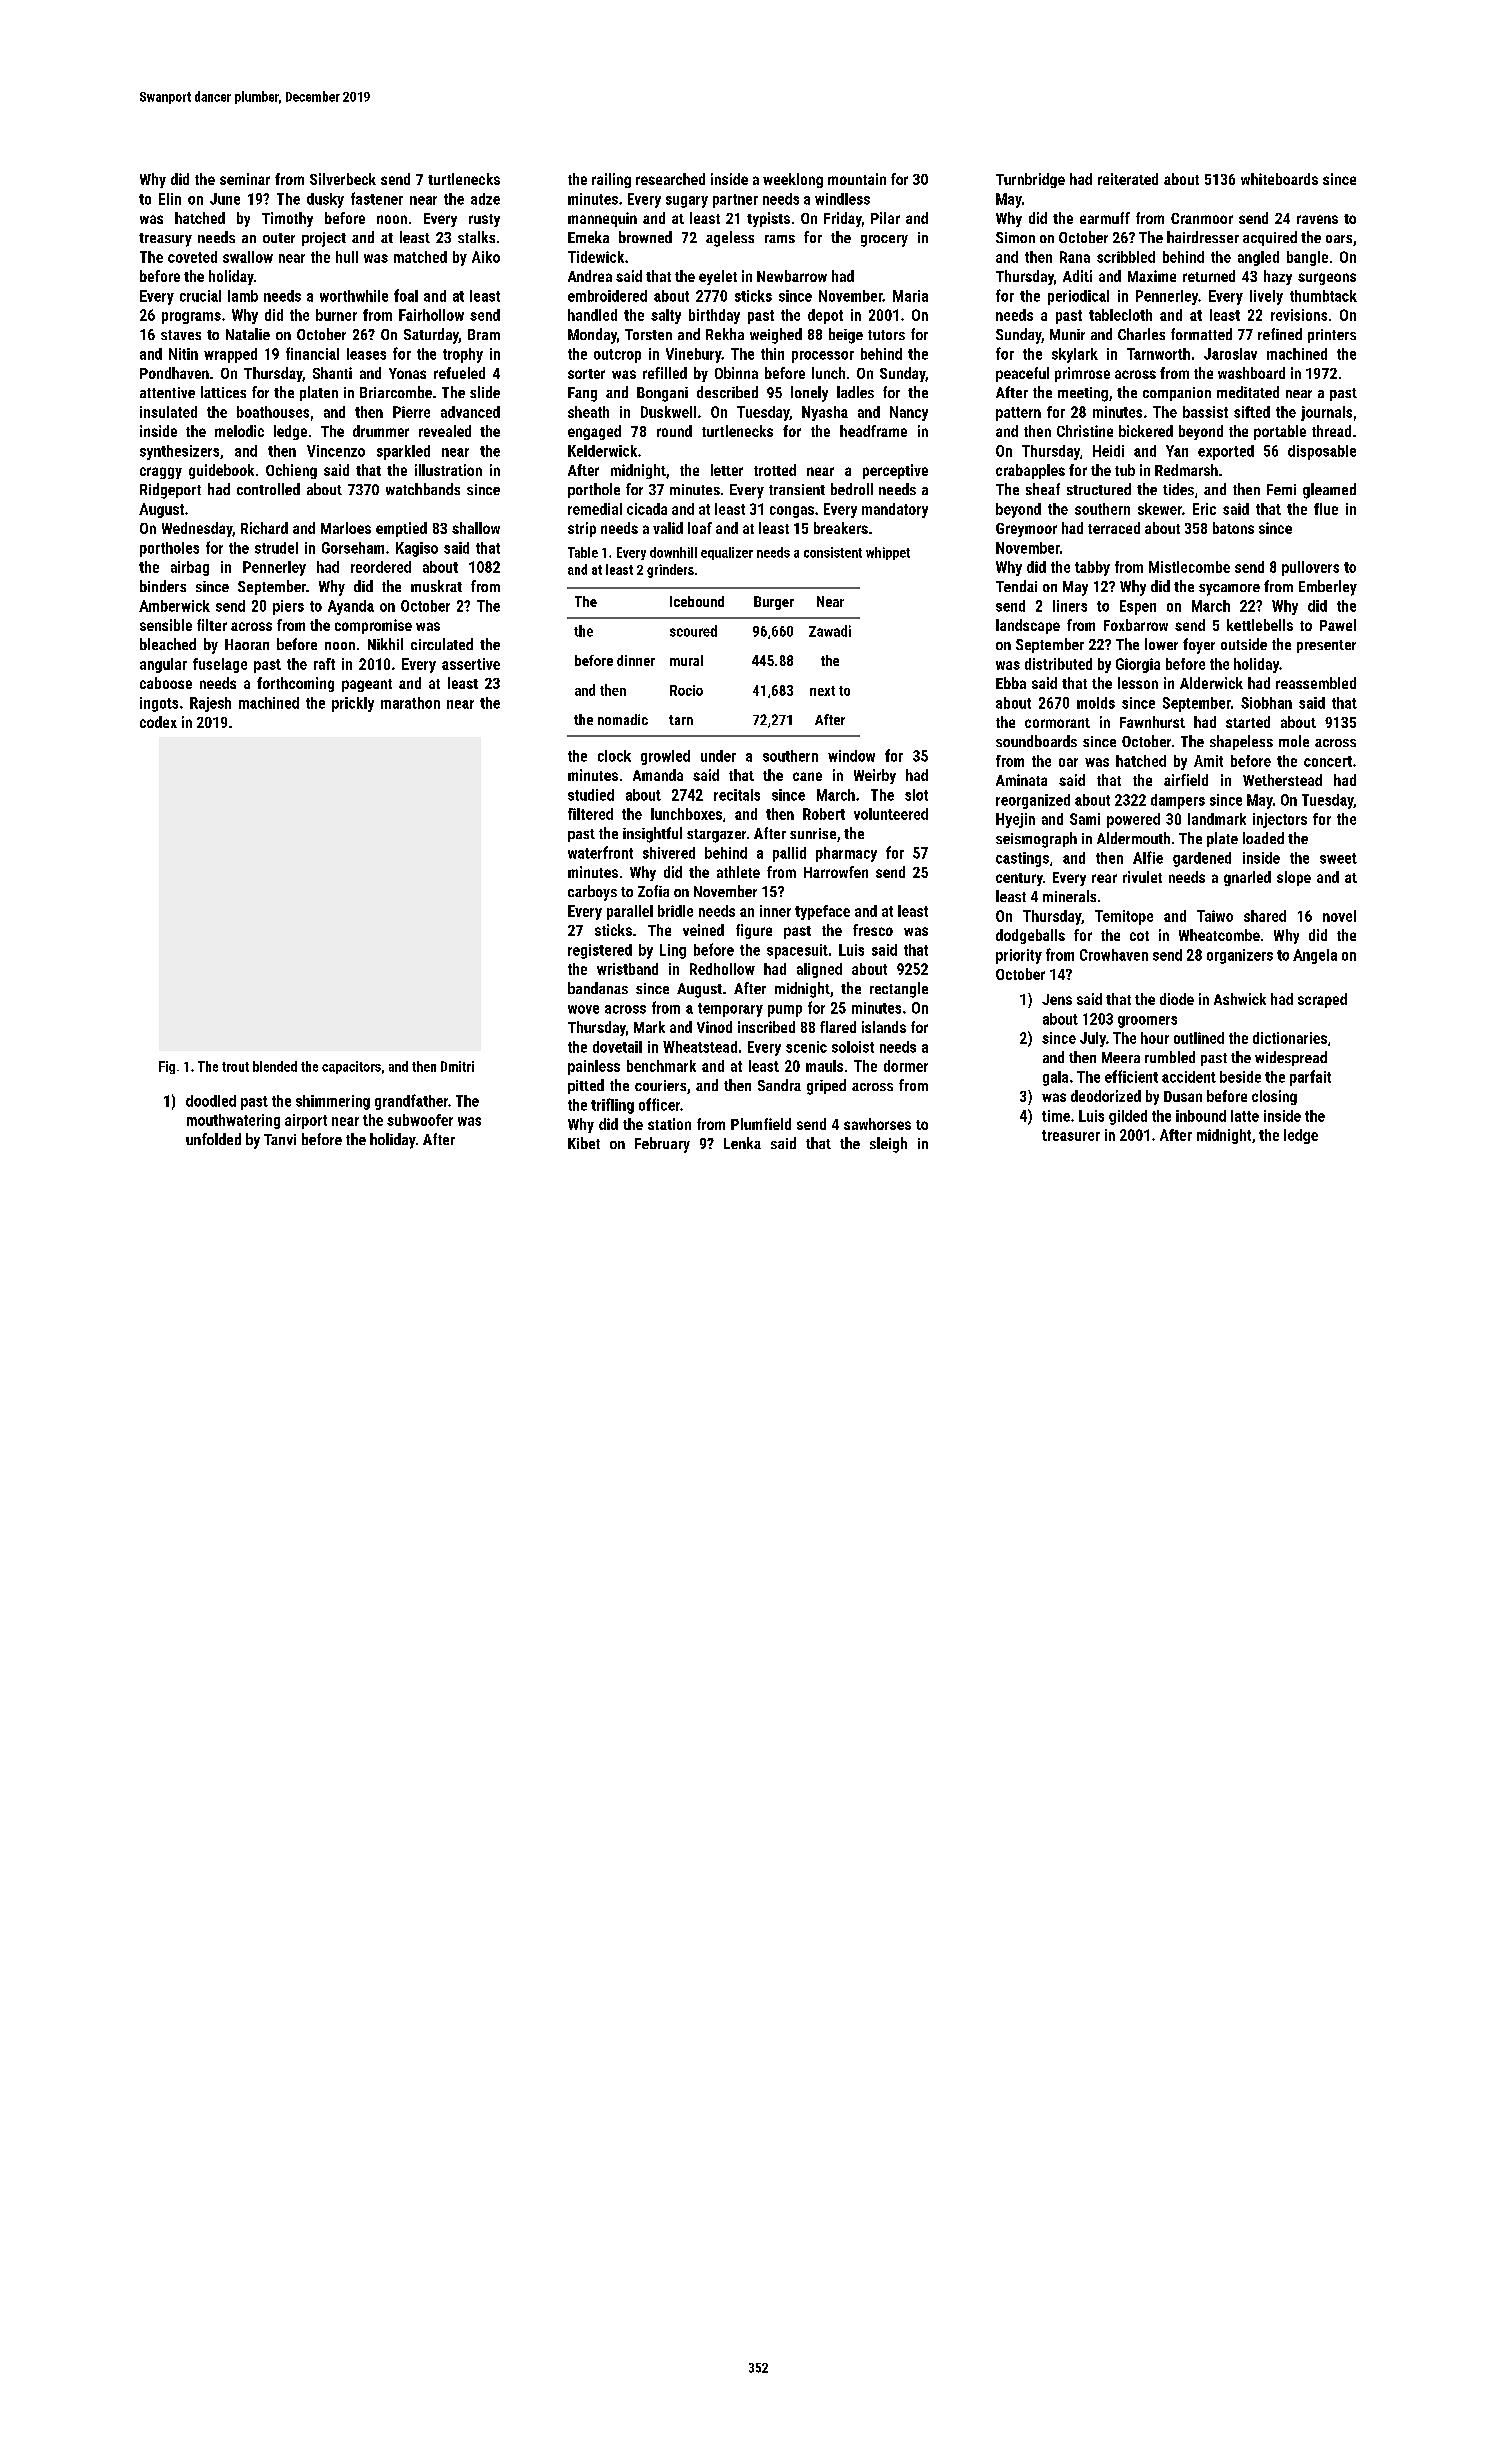 This page has width=1496, height=2464. Describe the element at coordinates (1328, 761) in the page. I see `concert` at that location.
